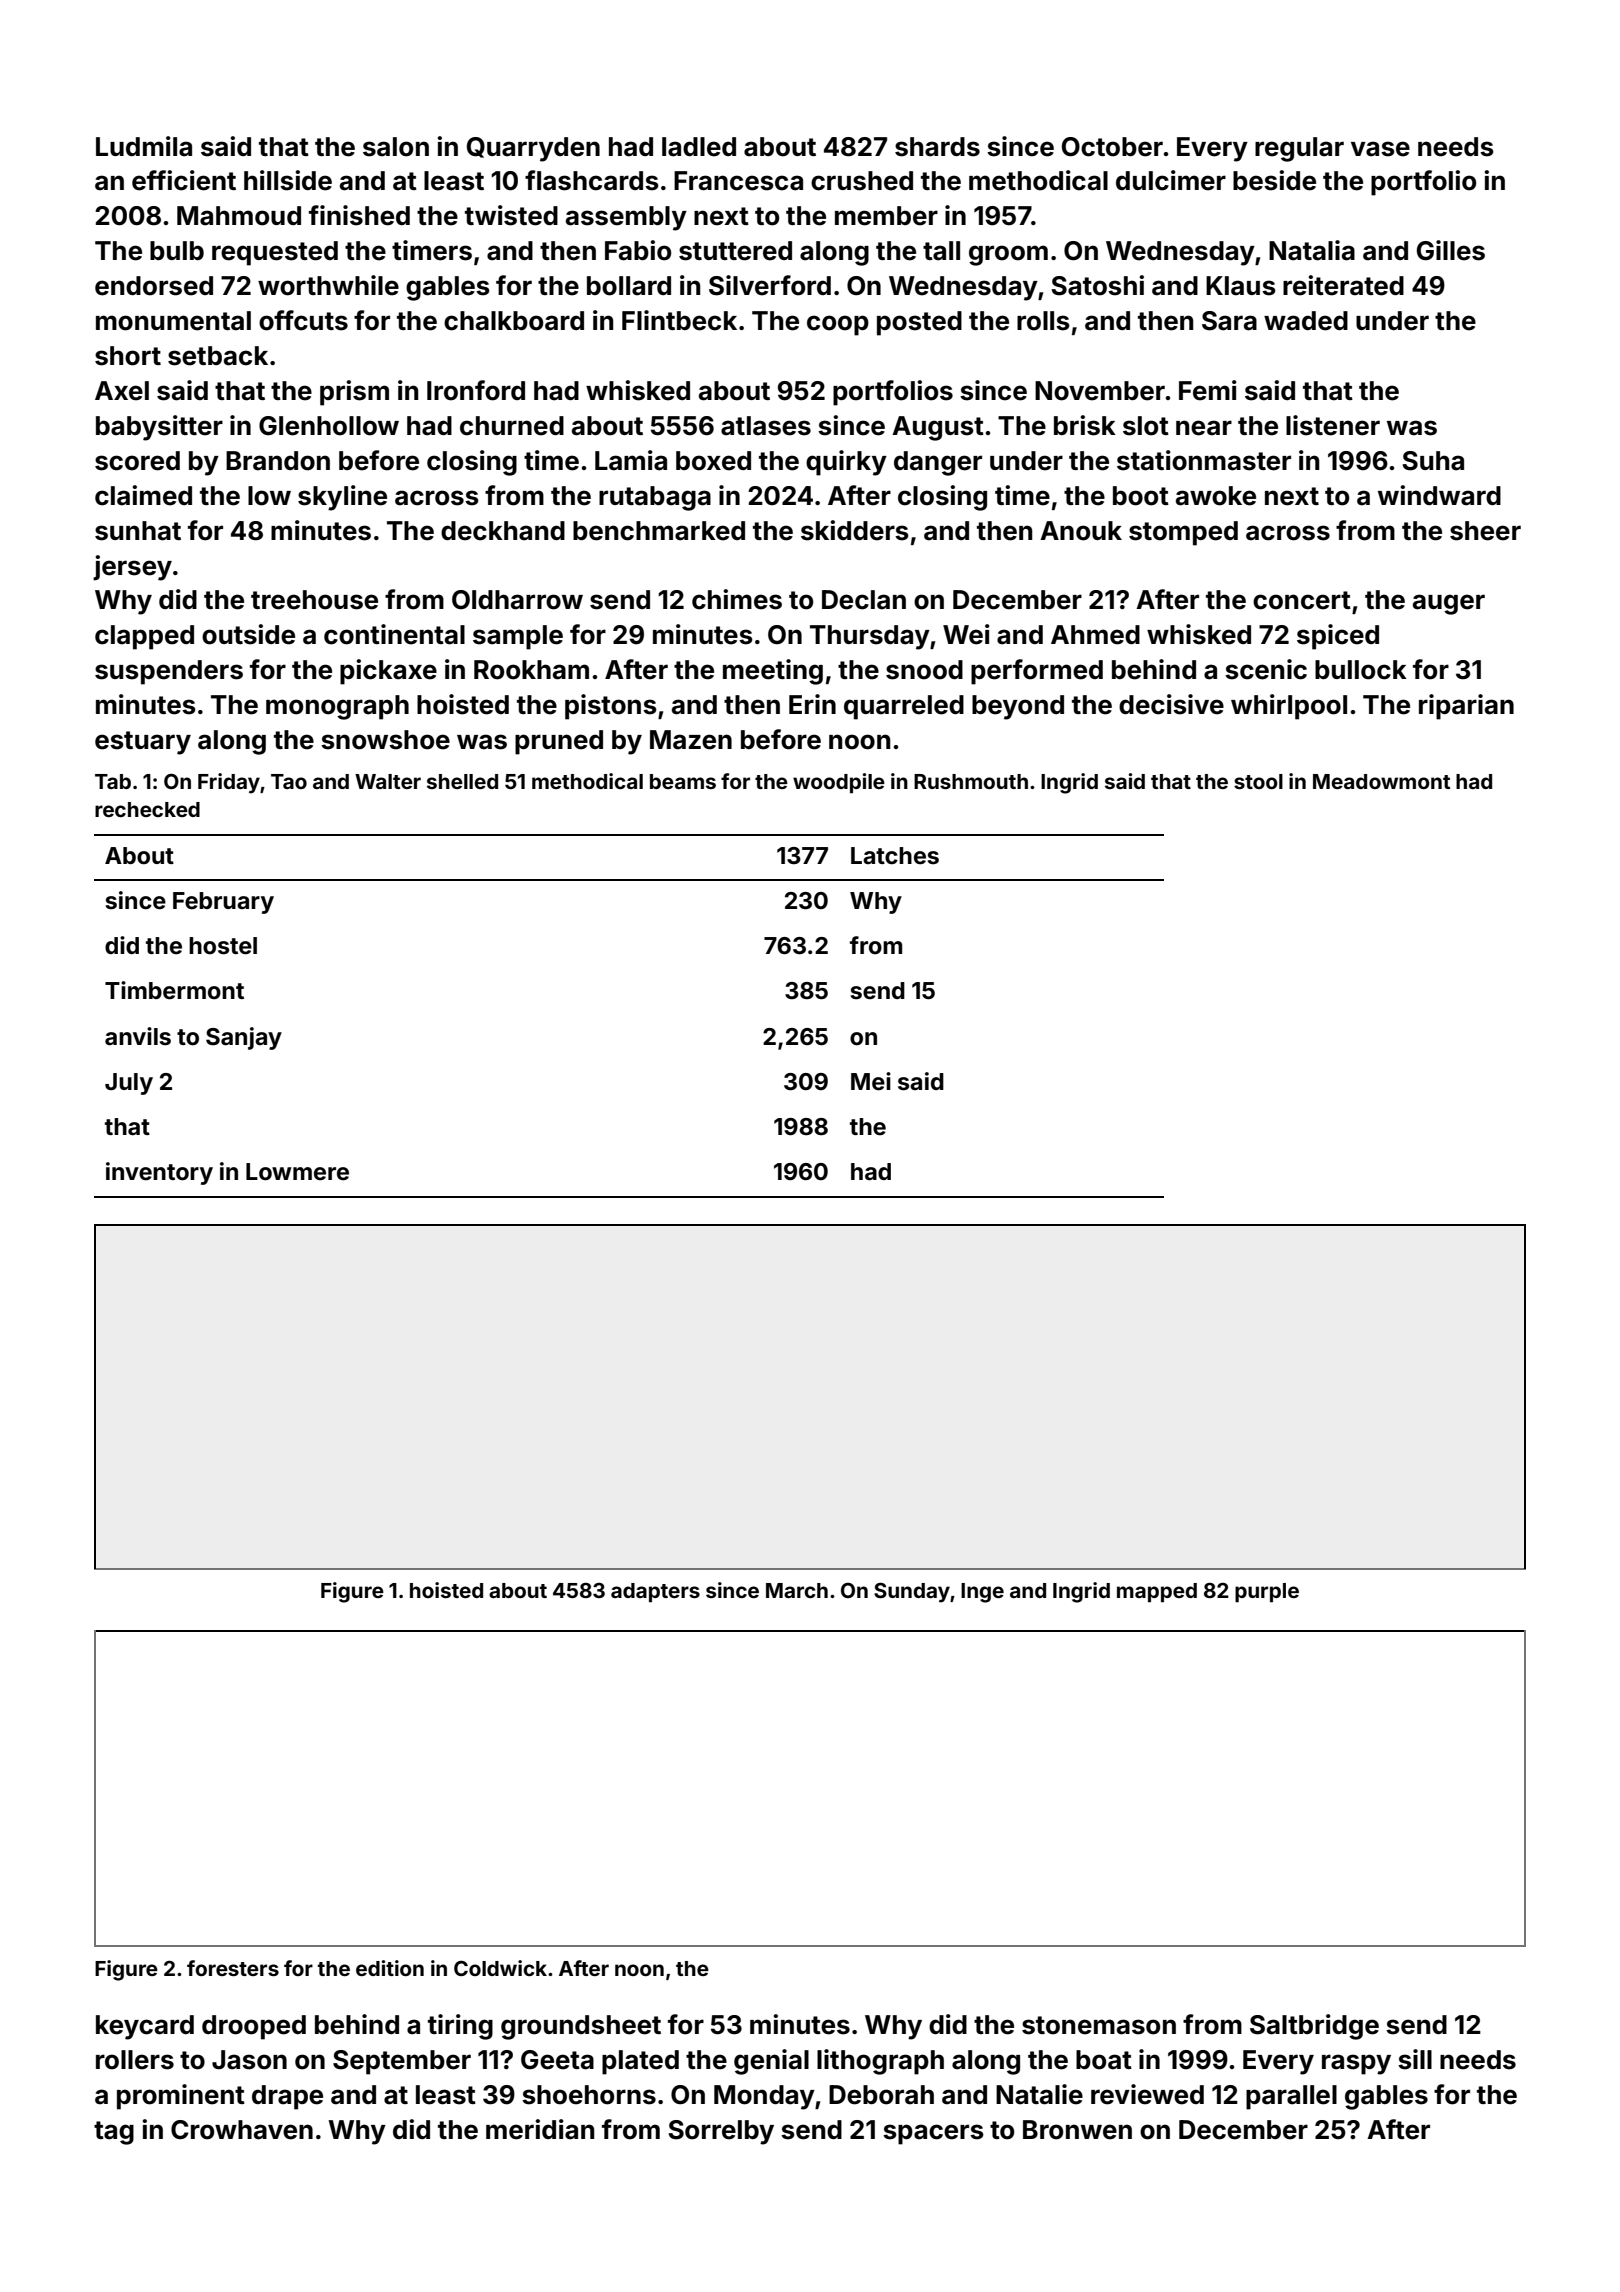 The height and width of the screenshot is (2292, 1620). I want to click on Satoshi, so click(1097, 285).
